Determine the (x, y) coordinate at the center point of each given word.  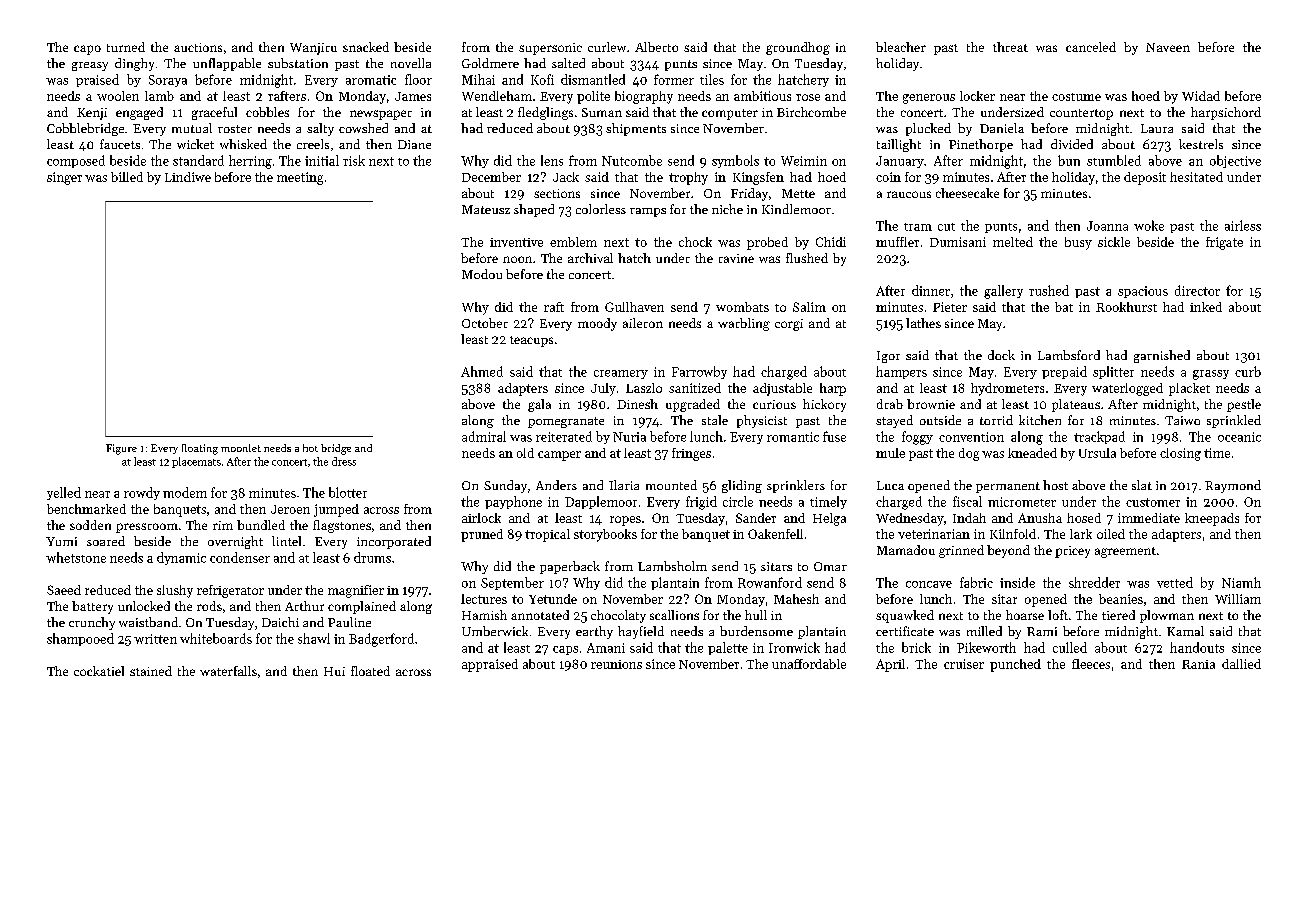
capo (87, 50)
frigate (1224, 243)
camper (559, 456)
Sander (756, 518)
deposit (1145, 178)
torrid (996, 420)
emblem (573, 242)
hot (310, 448)
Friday (749, 194)
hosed (1084, 518)
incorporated (394, 542)
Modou (482, 274)
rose (808, 97)
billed (127, 177)
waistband (148, 622)
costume (1076, 97)
